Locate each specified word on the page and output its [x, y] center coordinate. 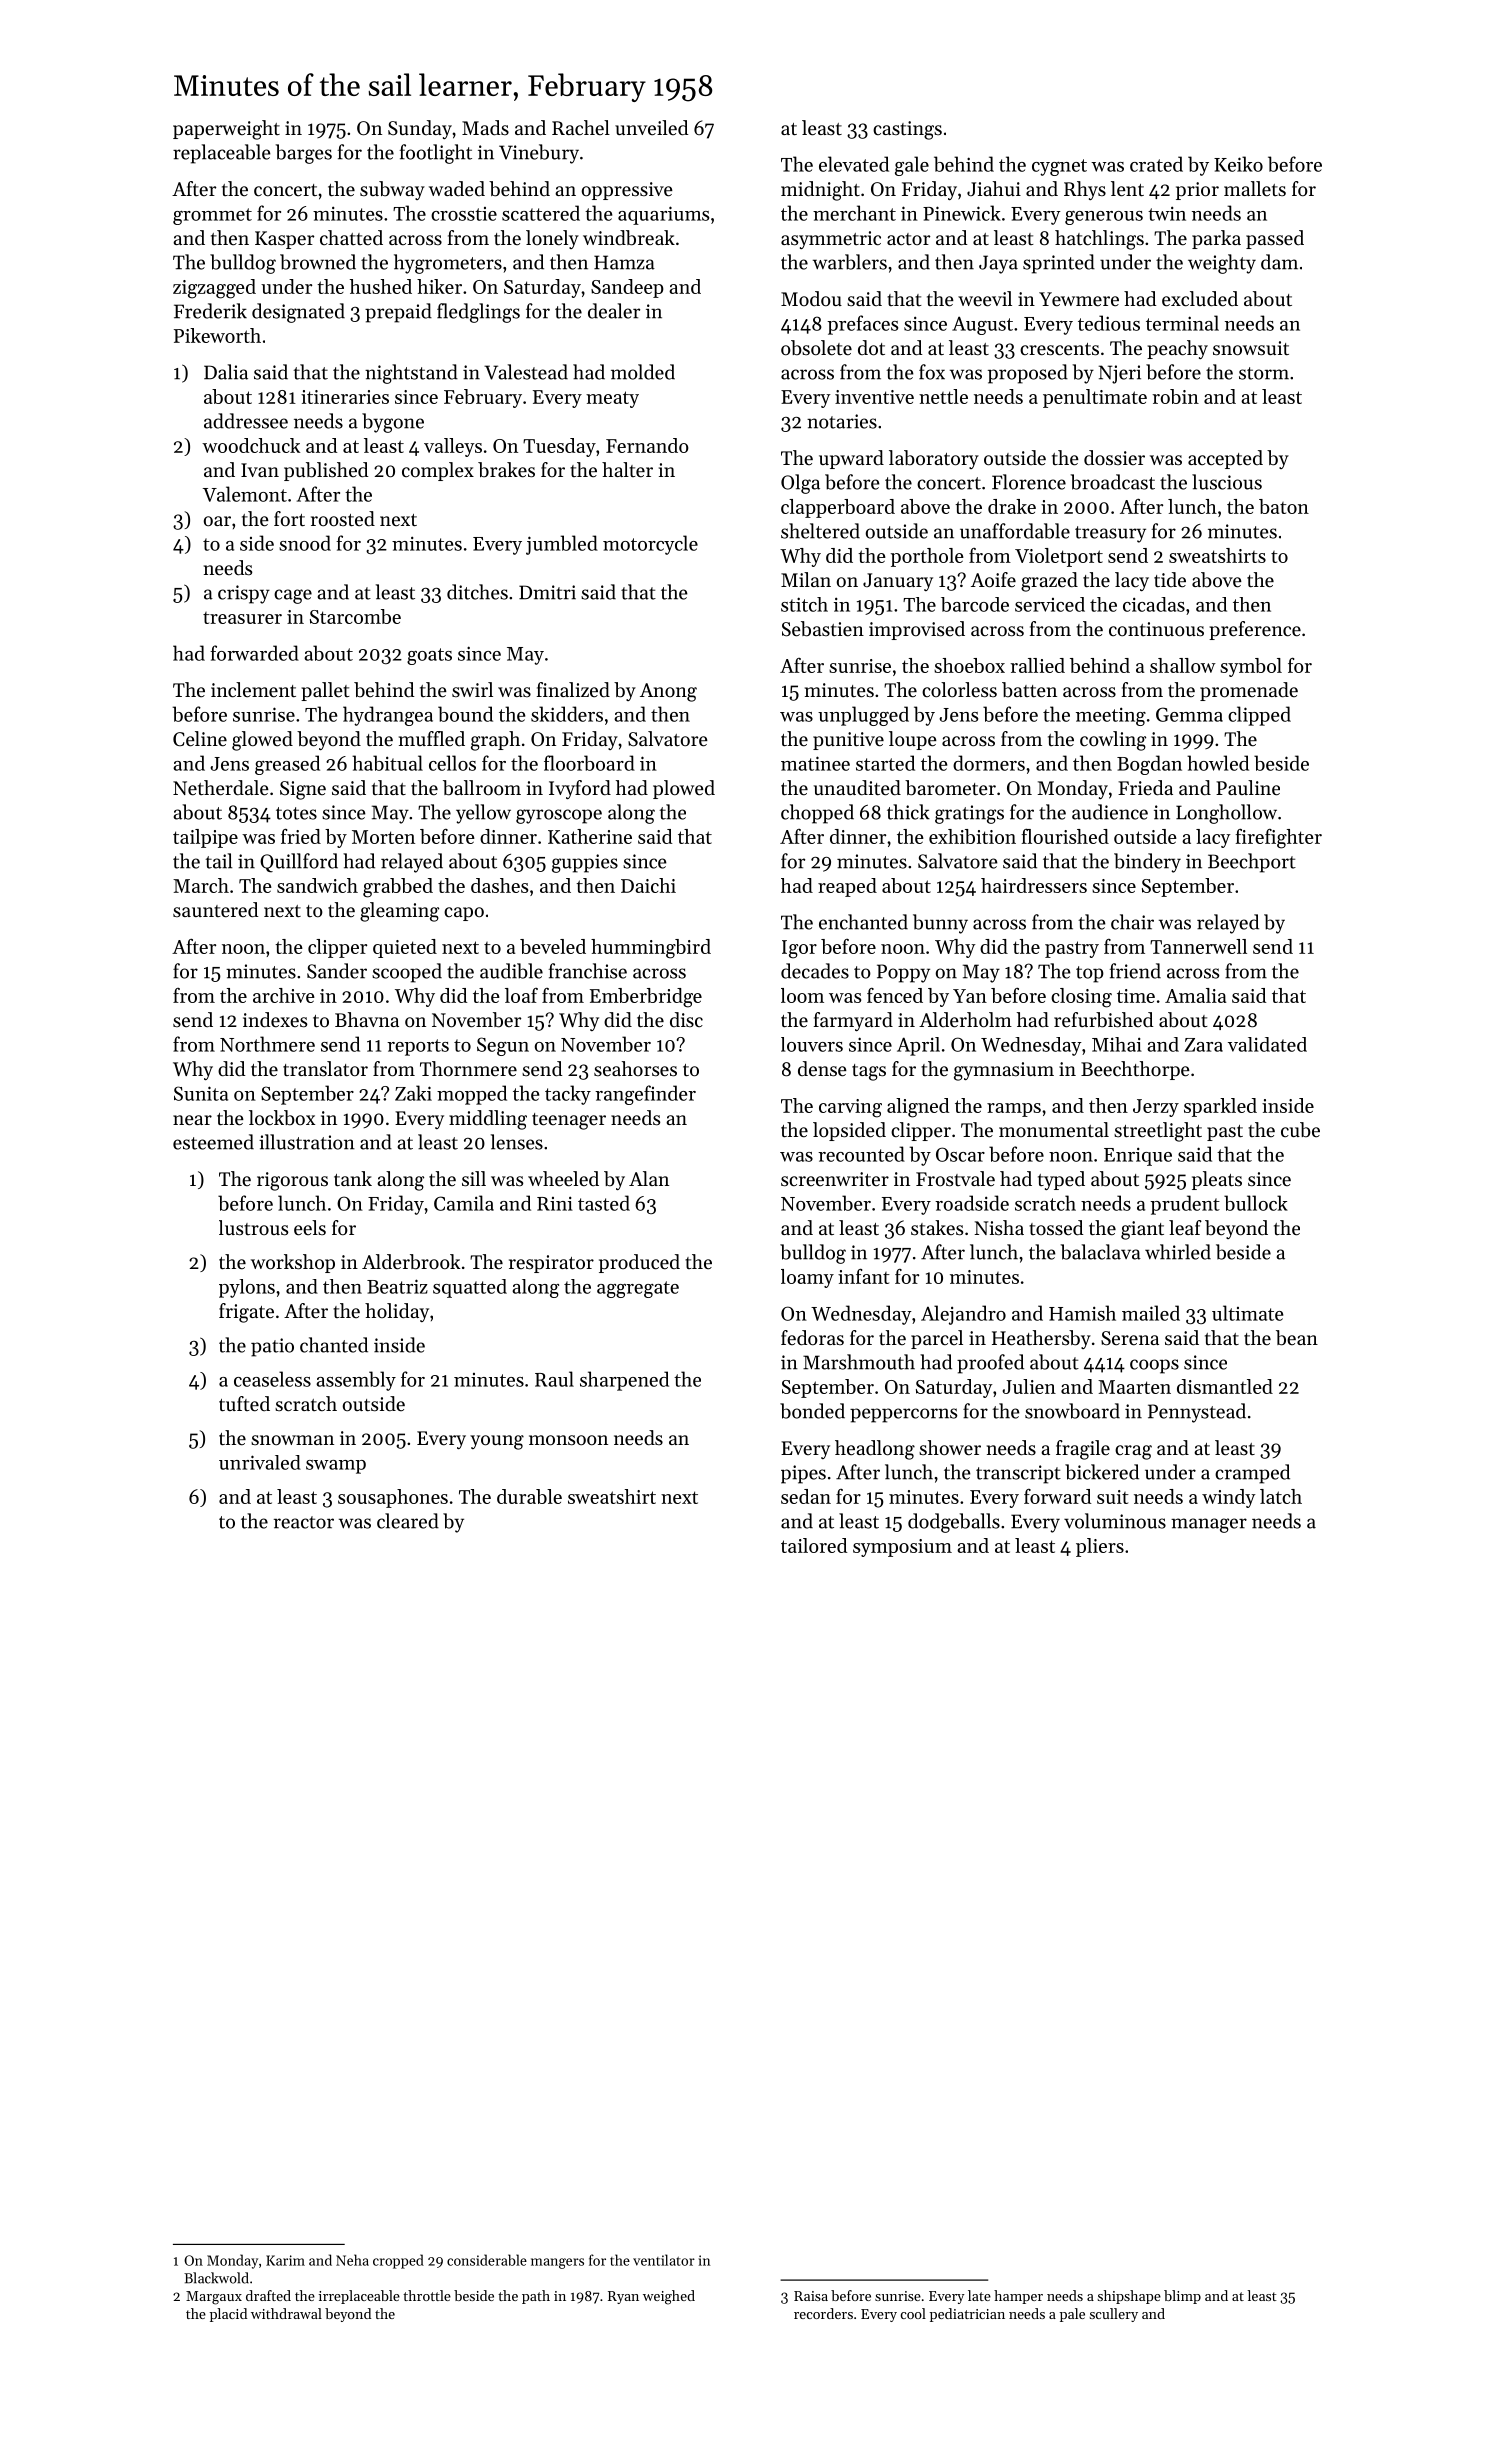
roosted [343, 519]
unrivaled [260, 1462]
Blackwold [216, 2278]
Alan [649, 1178]
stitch [804, 604]
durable [529, 1496]
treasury [1110, 534]
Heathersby [1041, 1339]
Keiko [1238, 164]
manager [1209, 1525]
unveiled [651, 128]
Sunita [201, 1093]
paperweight [226, 130]
